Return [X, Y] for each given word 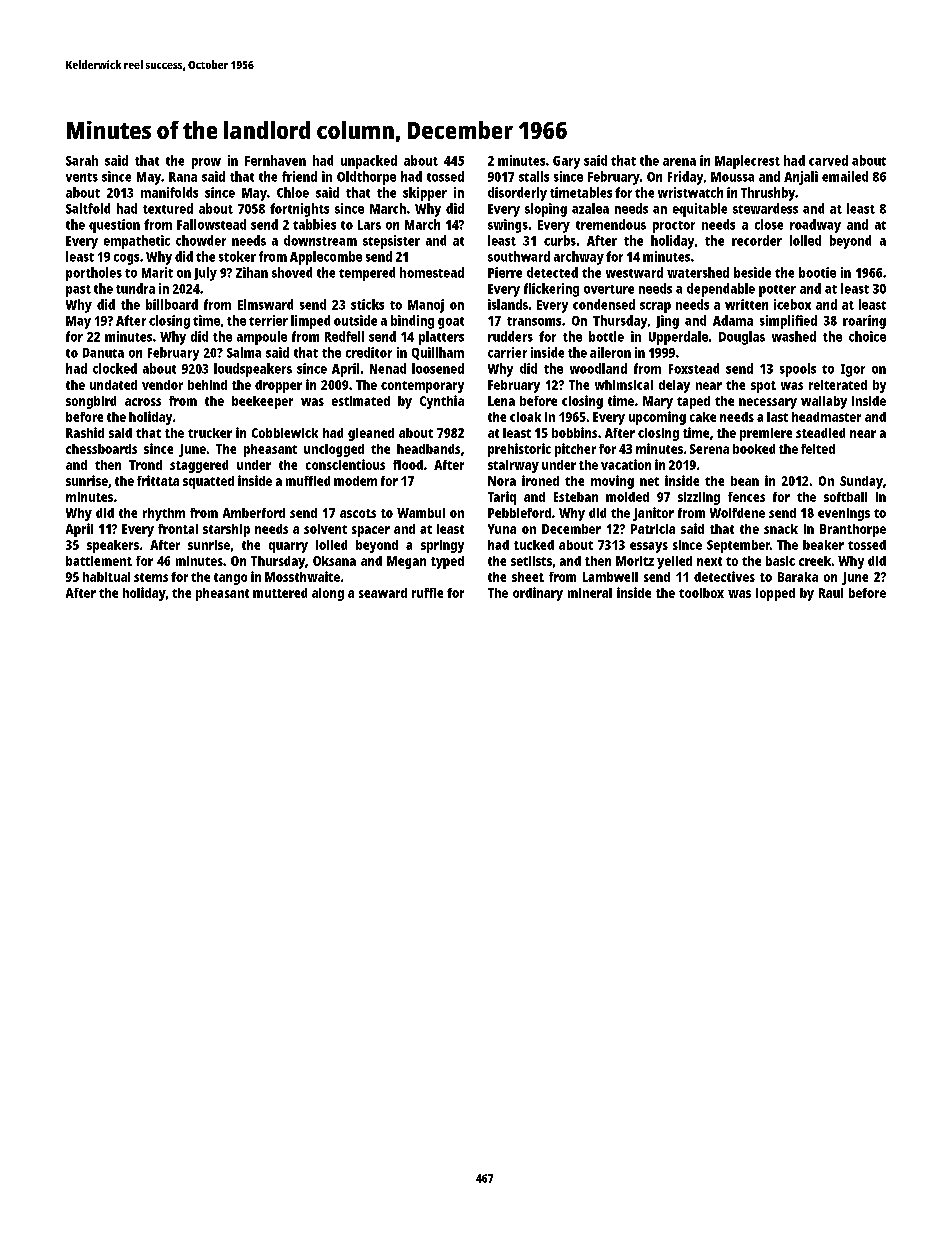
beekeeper [262, 402]
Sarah [82, 160]
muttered [280, 593]
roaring [864, 322]
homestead [432, 272]
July [205, 274]
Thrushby [768, 194]
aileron [610, 352]
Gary [566, 162]
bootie [817, 272]
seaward [383, 593]
